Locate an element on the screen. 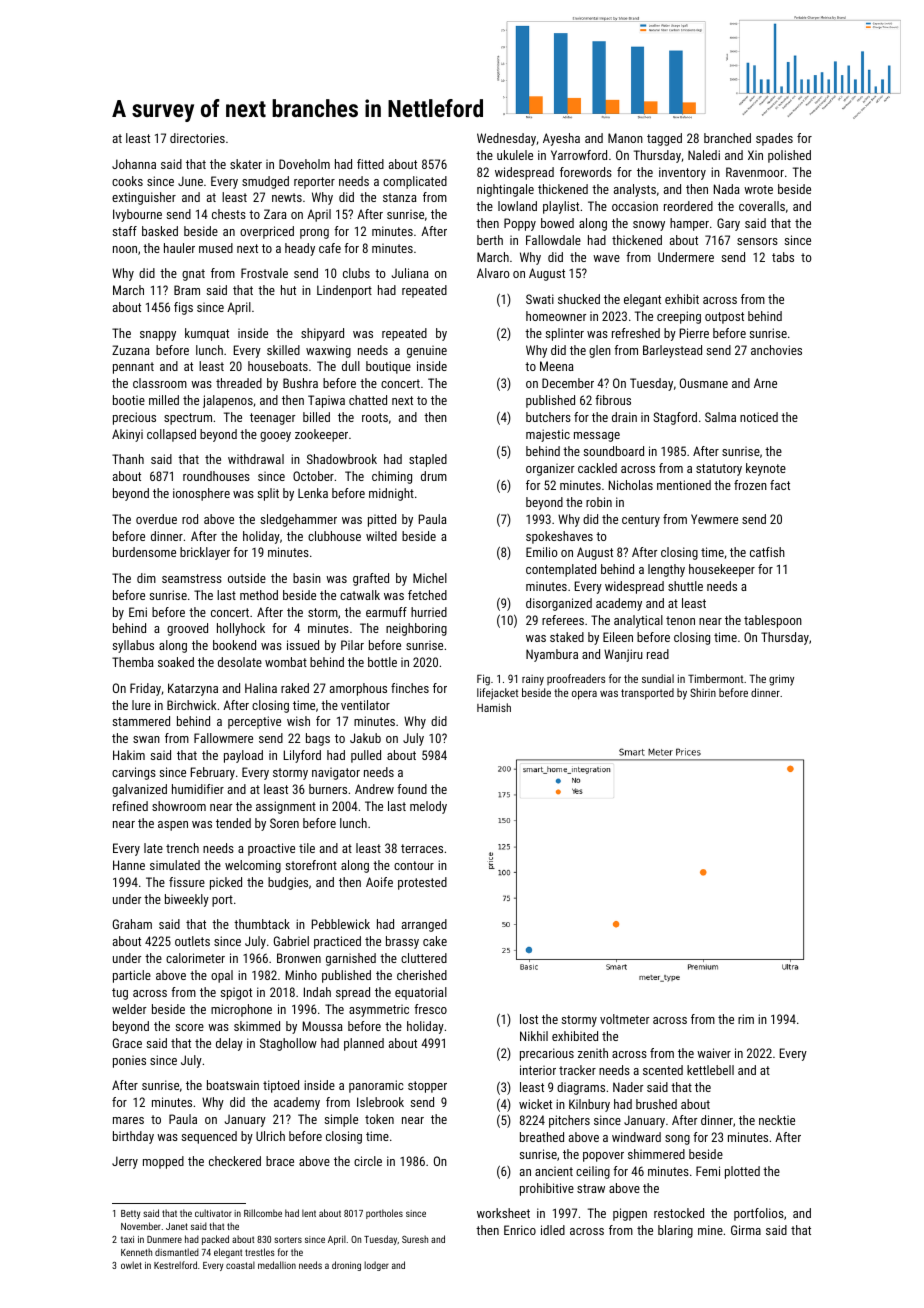  noon is located at coordinates (125, 249).
